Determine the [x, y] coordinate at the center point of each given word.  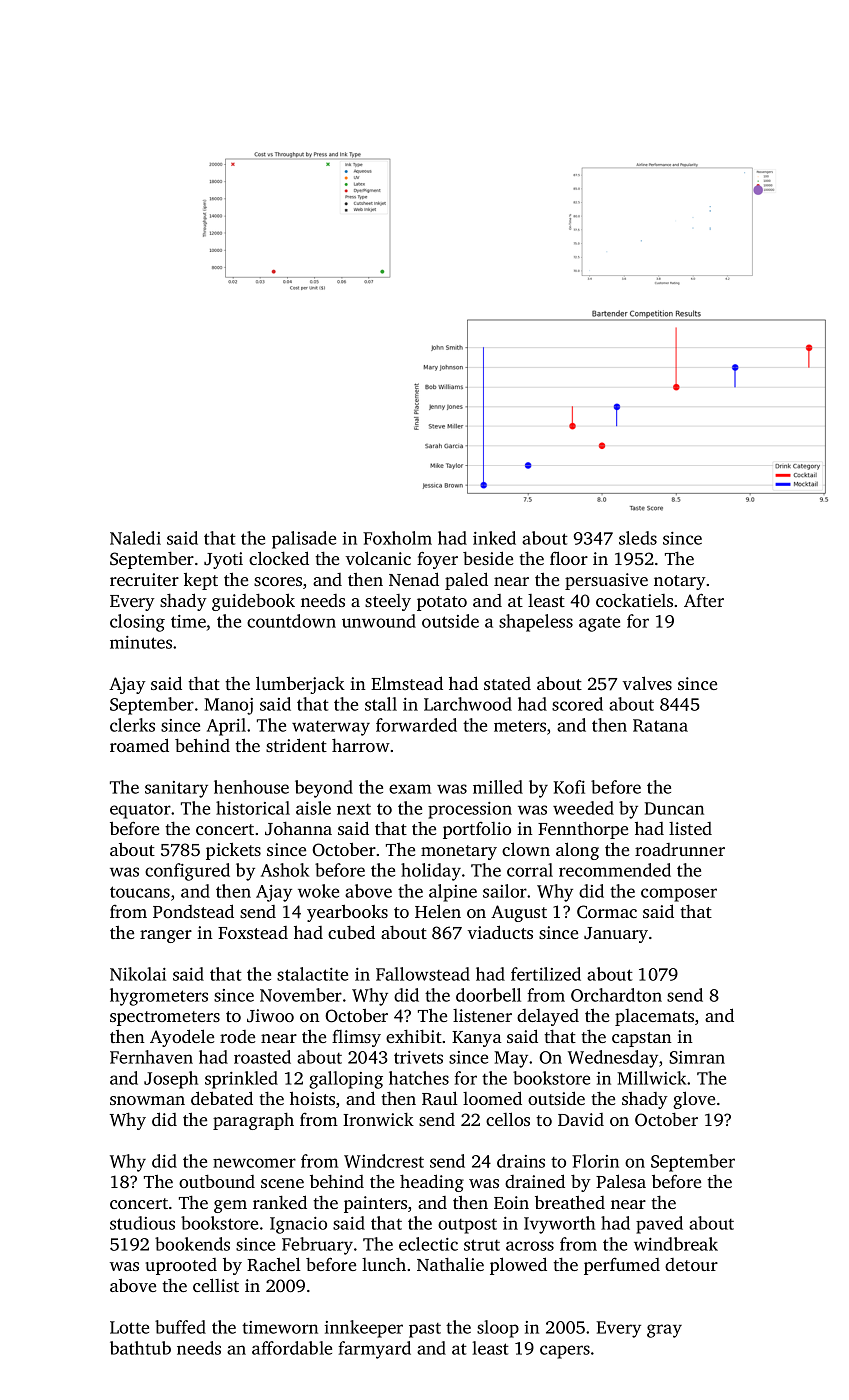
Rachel [274, 1264]
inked [494, 538]
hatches [419, 1078]
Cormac [607, 912]
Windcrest [384, 1161]
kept [201, 581]
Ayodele [182, 1038]
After [704, 600]
